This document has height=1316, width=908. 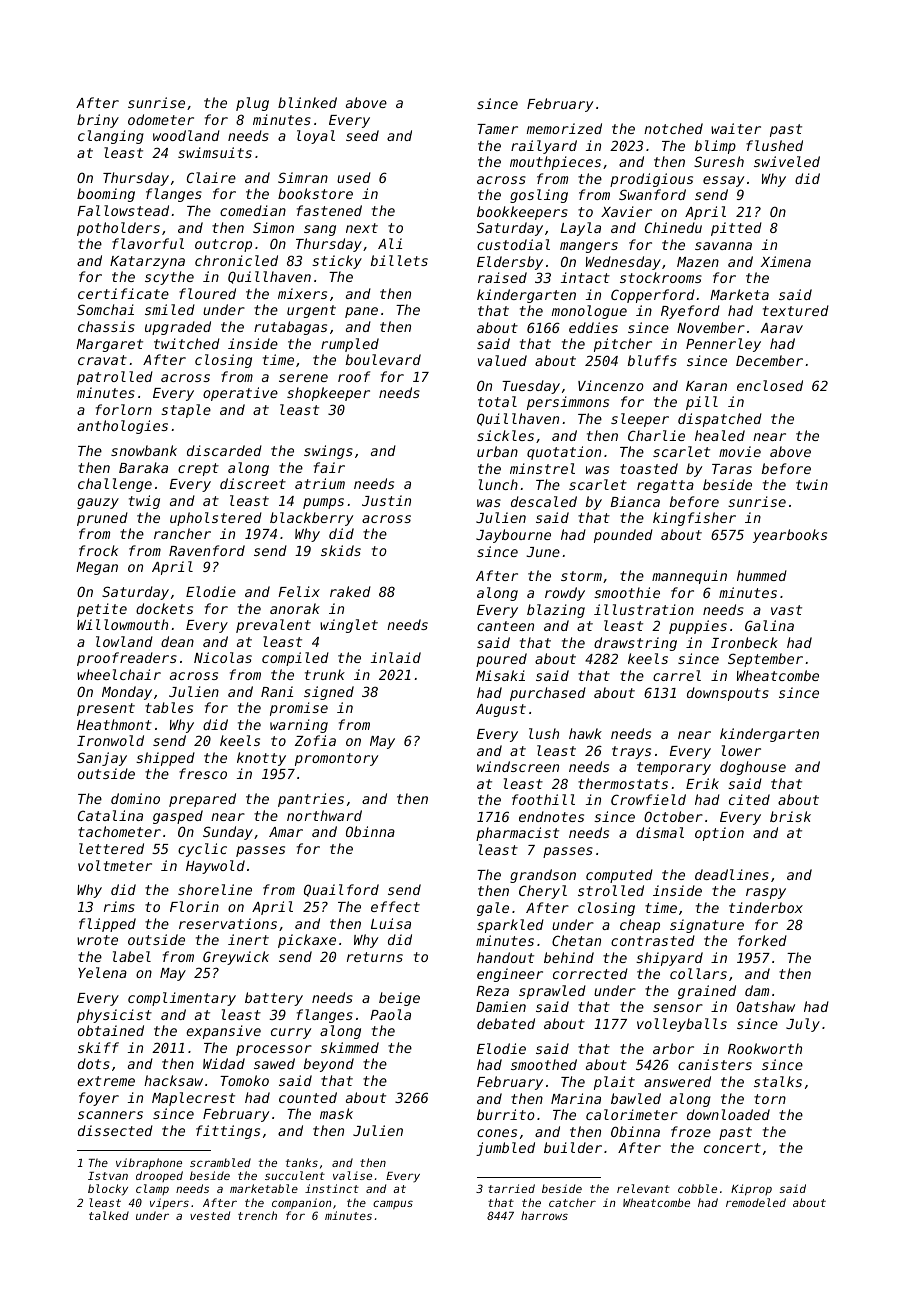 I want to click on catcher, so click(x=572, y=1202).
